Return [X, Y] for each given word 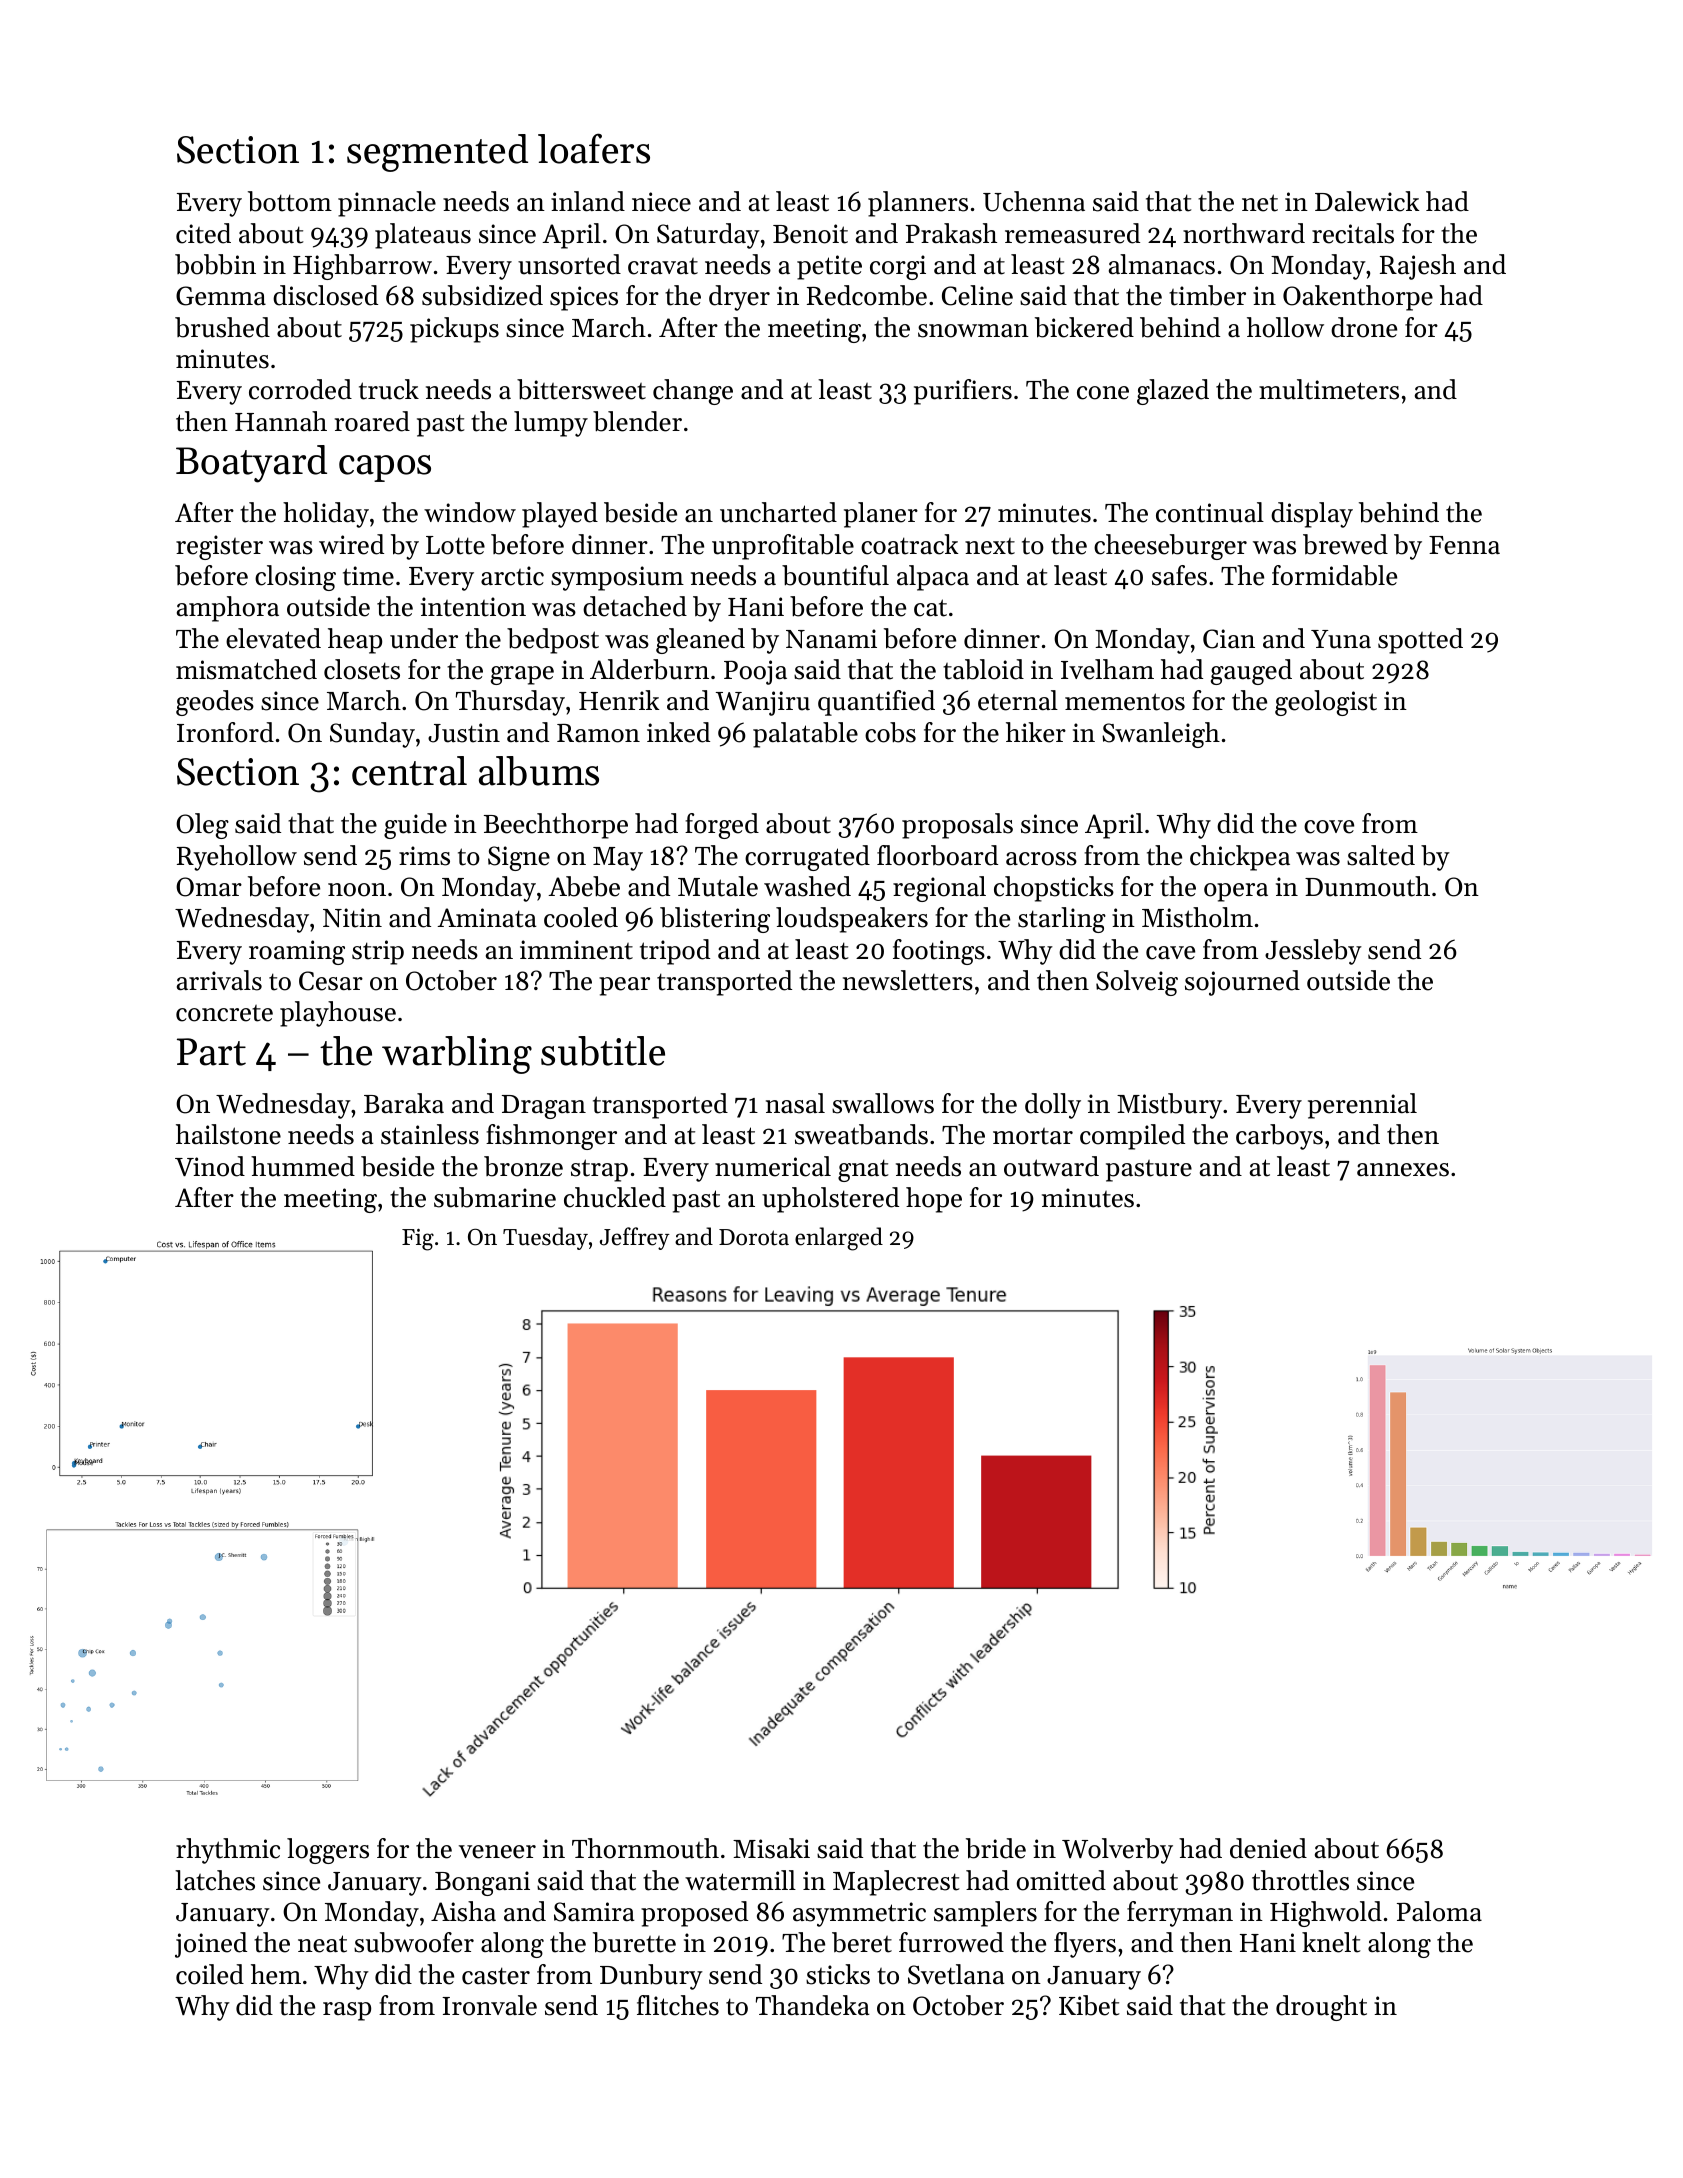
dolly [1053, 1106]
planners [918, 204]
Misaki [771, 1848]
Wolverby [1117, 1851]
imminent [576, 950]
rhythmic [228, 1851]
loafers [594, 148]
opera [1236, 892]
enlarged [839, 1239]
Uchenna [1034, 201]
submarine [495, 1197]
